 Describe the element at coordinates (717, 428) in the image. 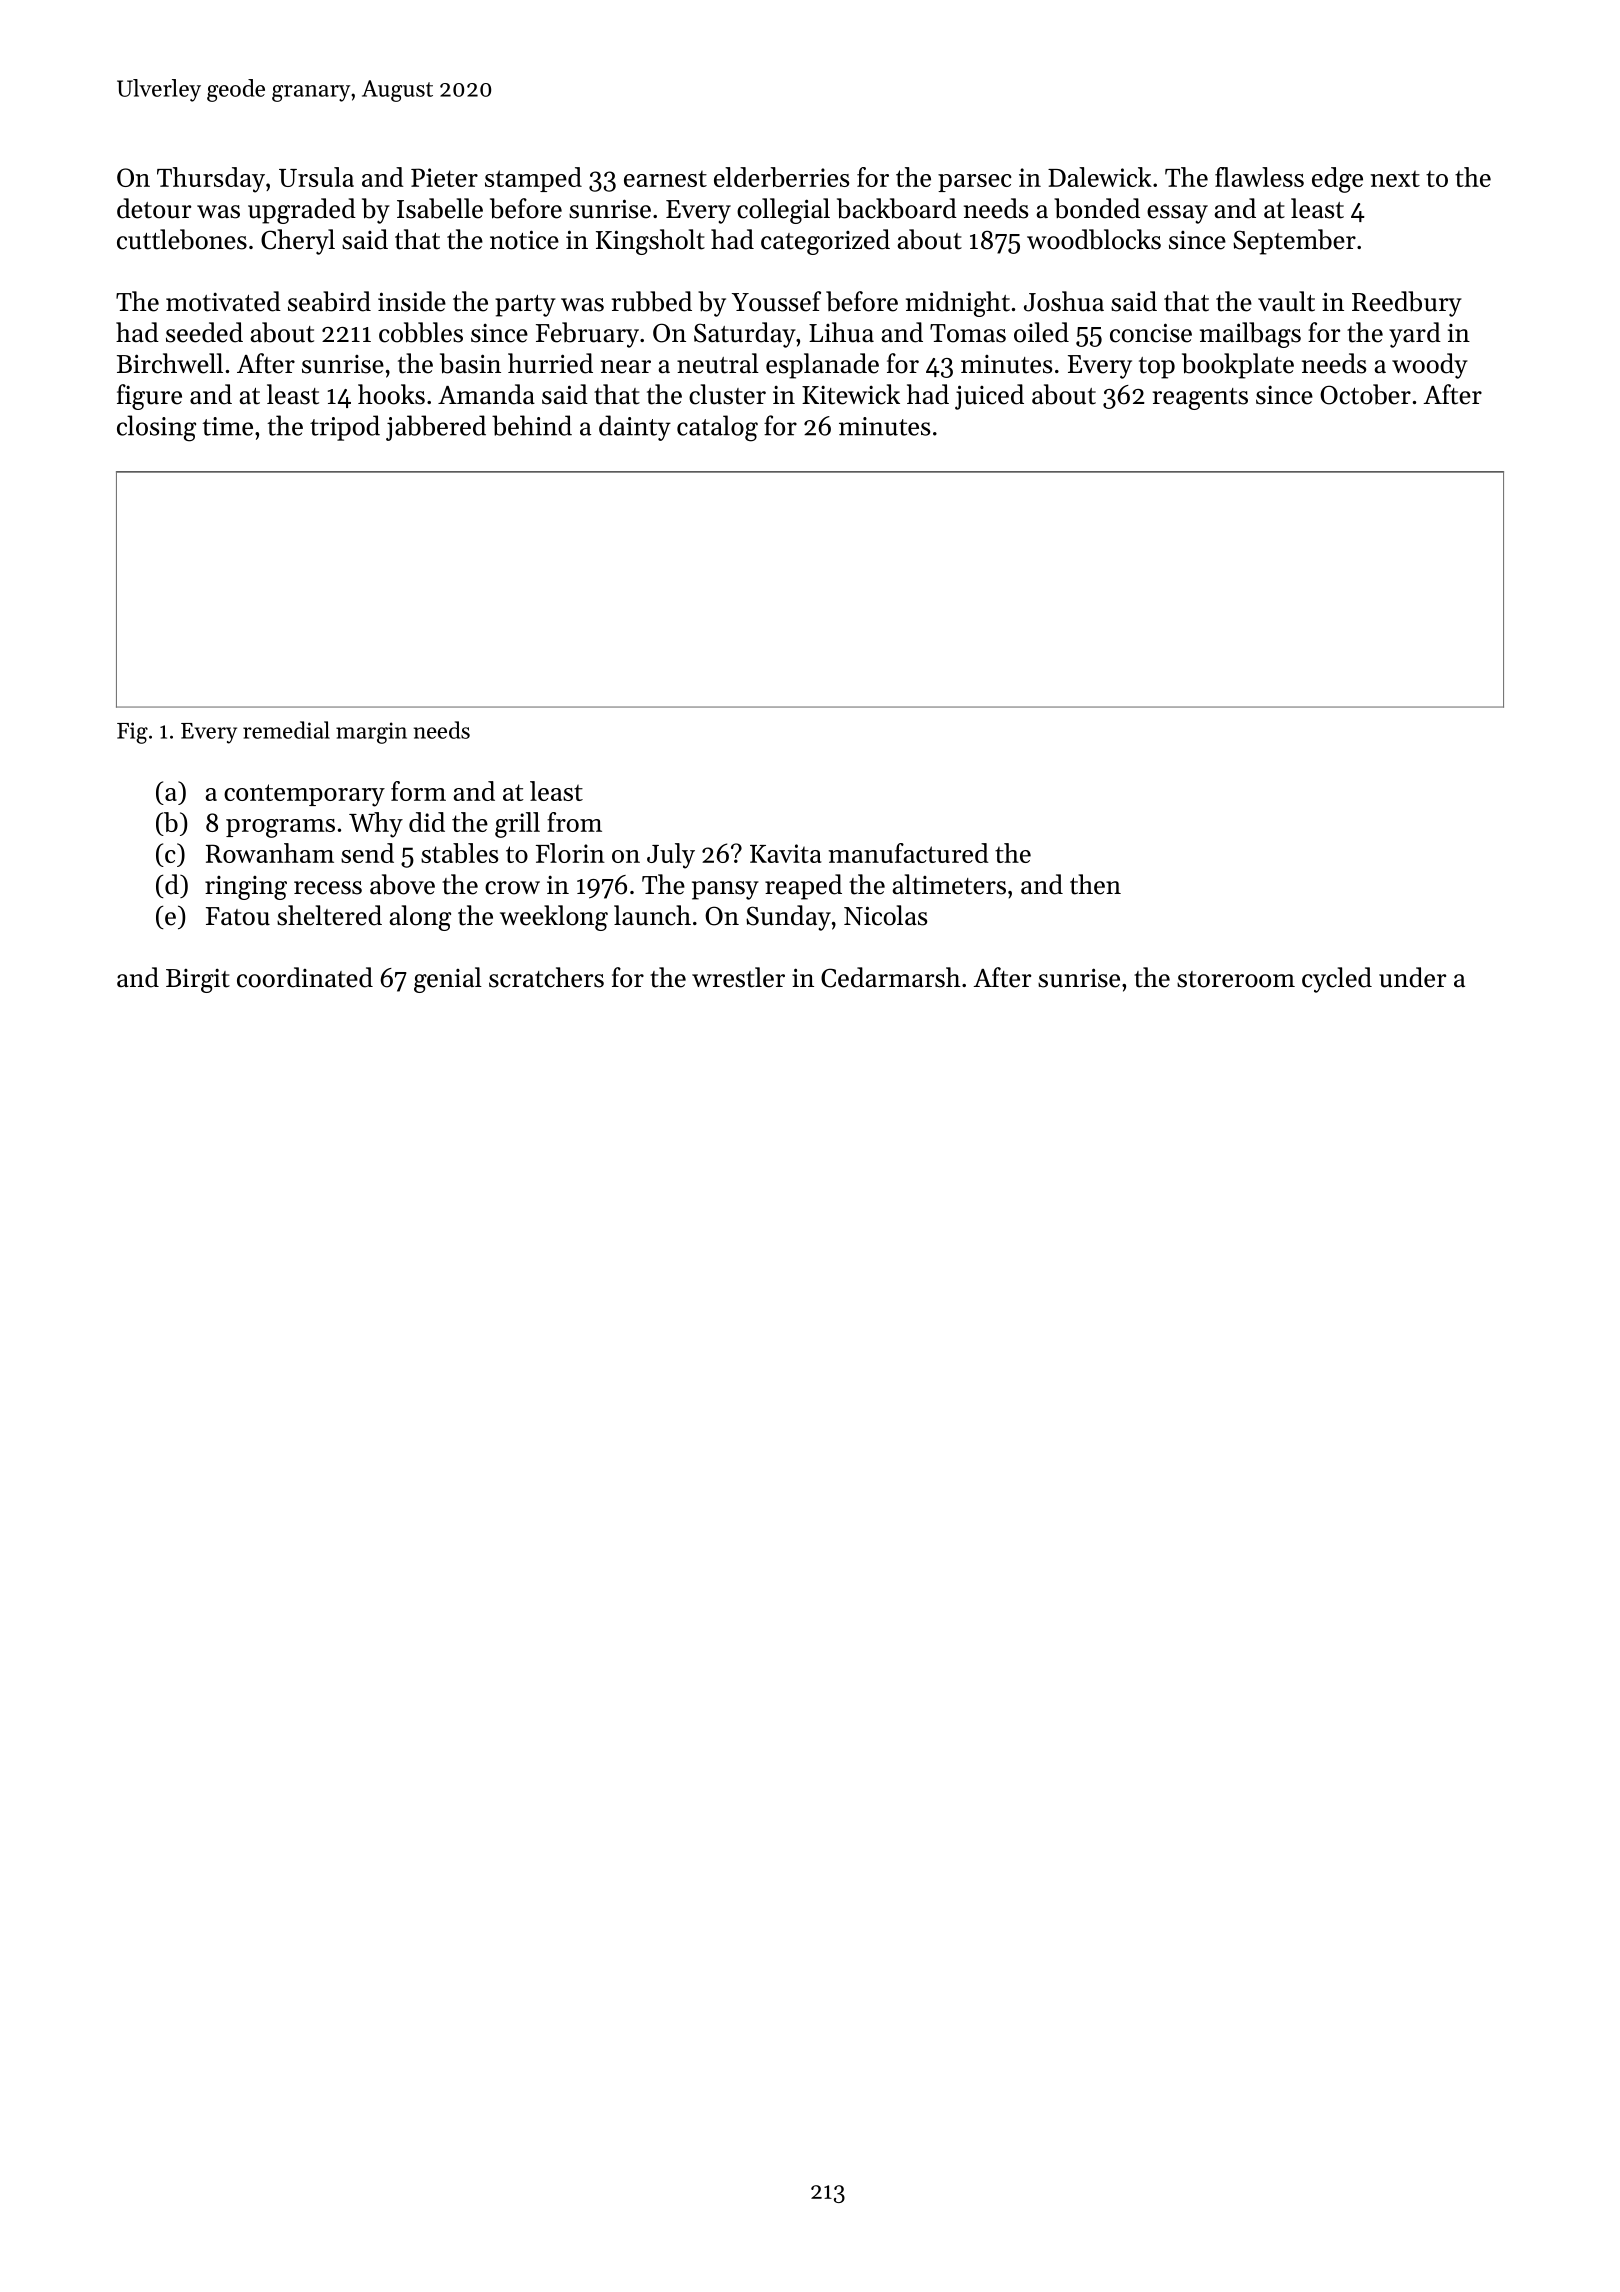

I see `catalog` at that location.
